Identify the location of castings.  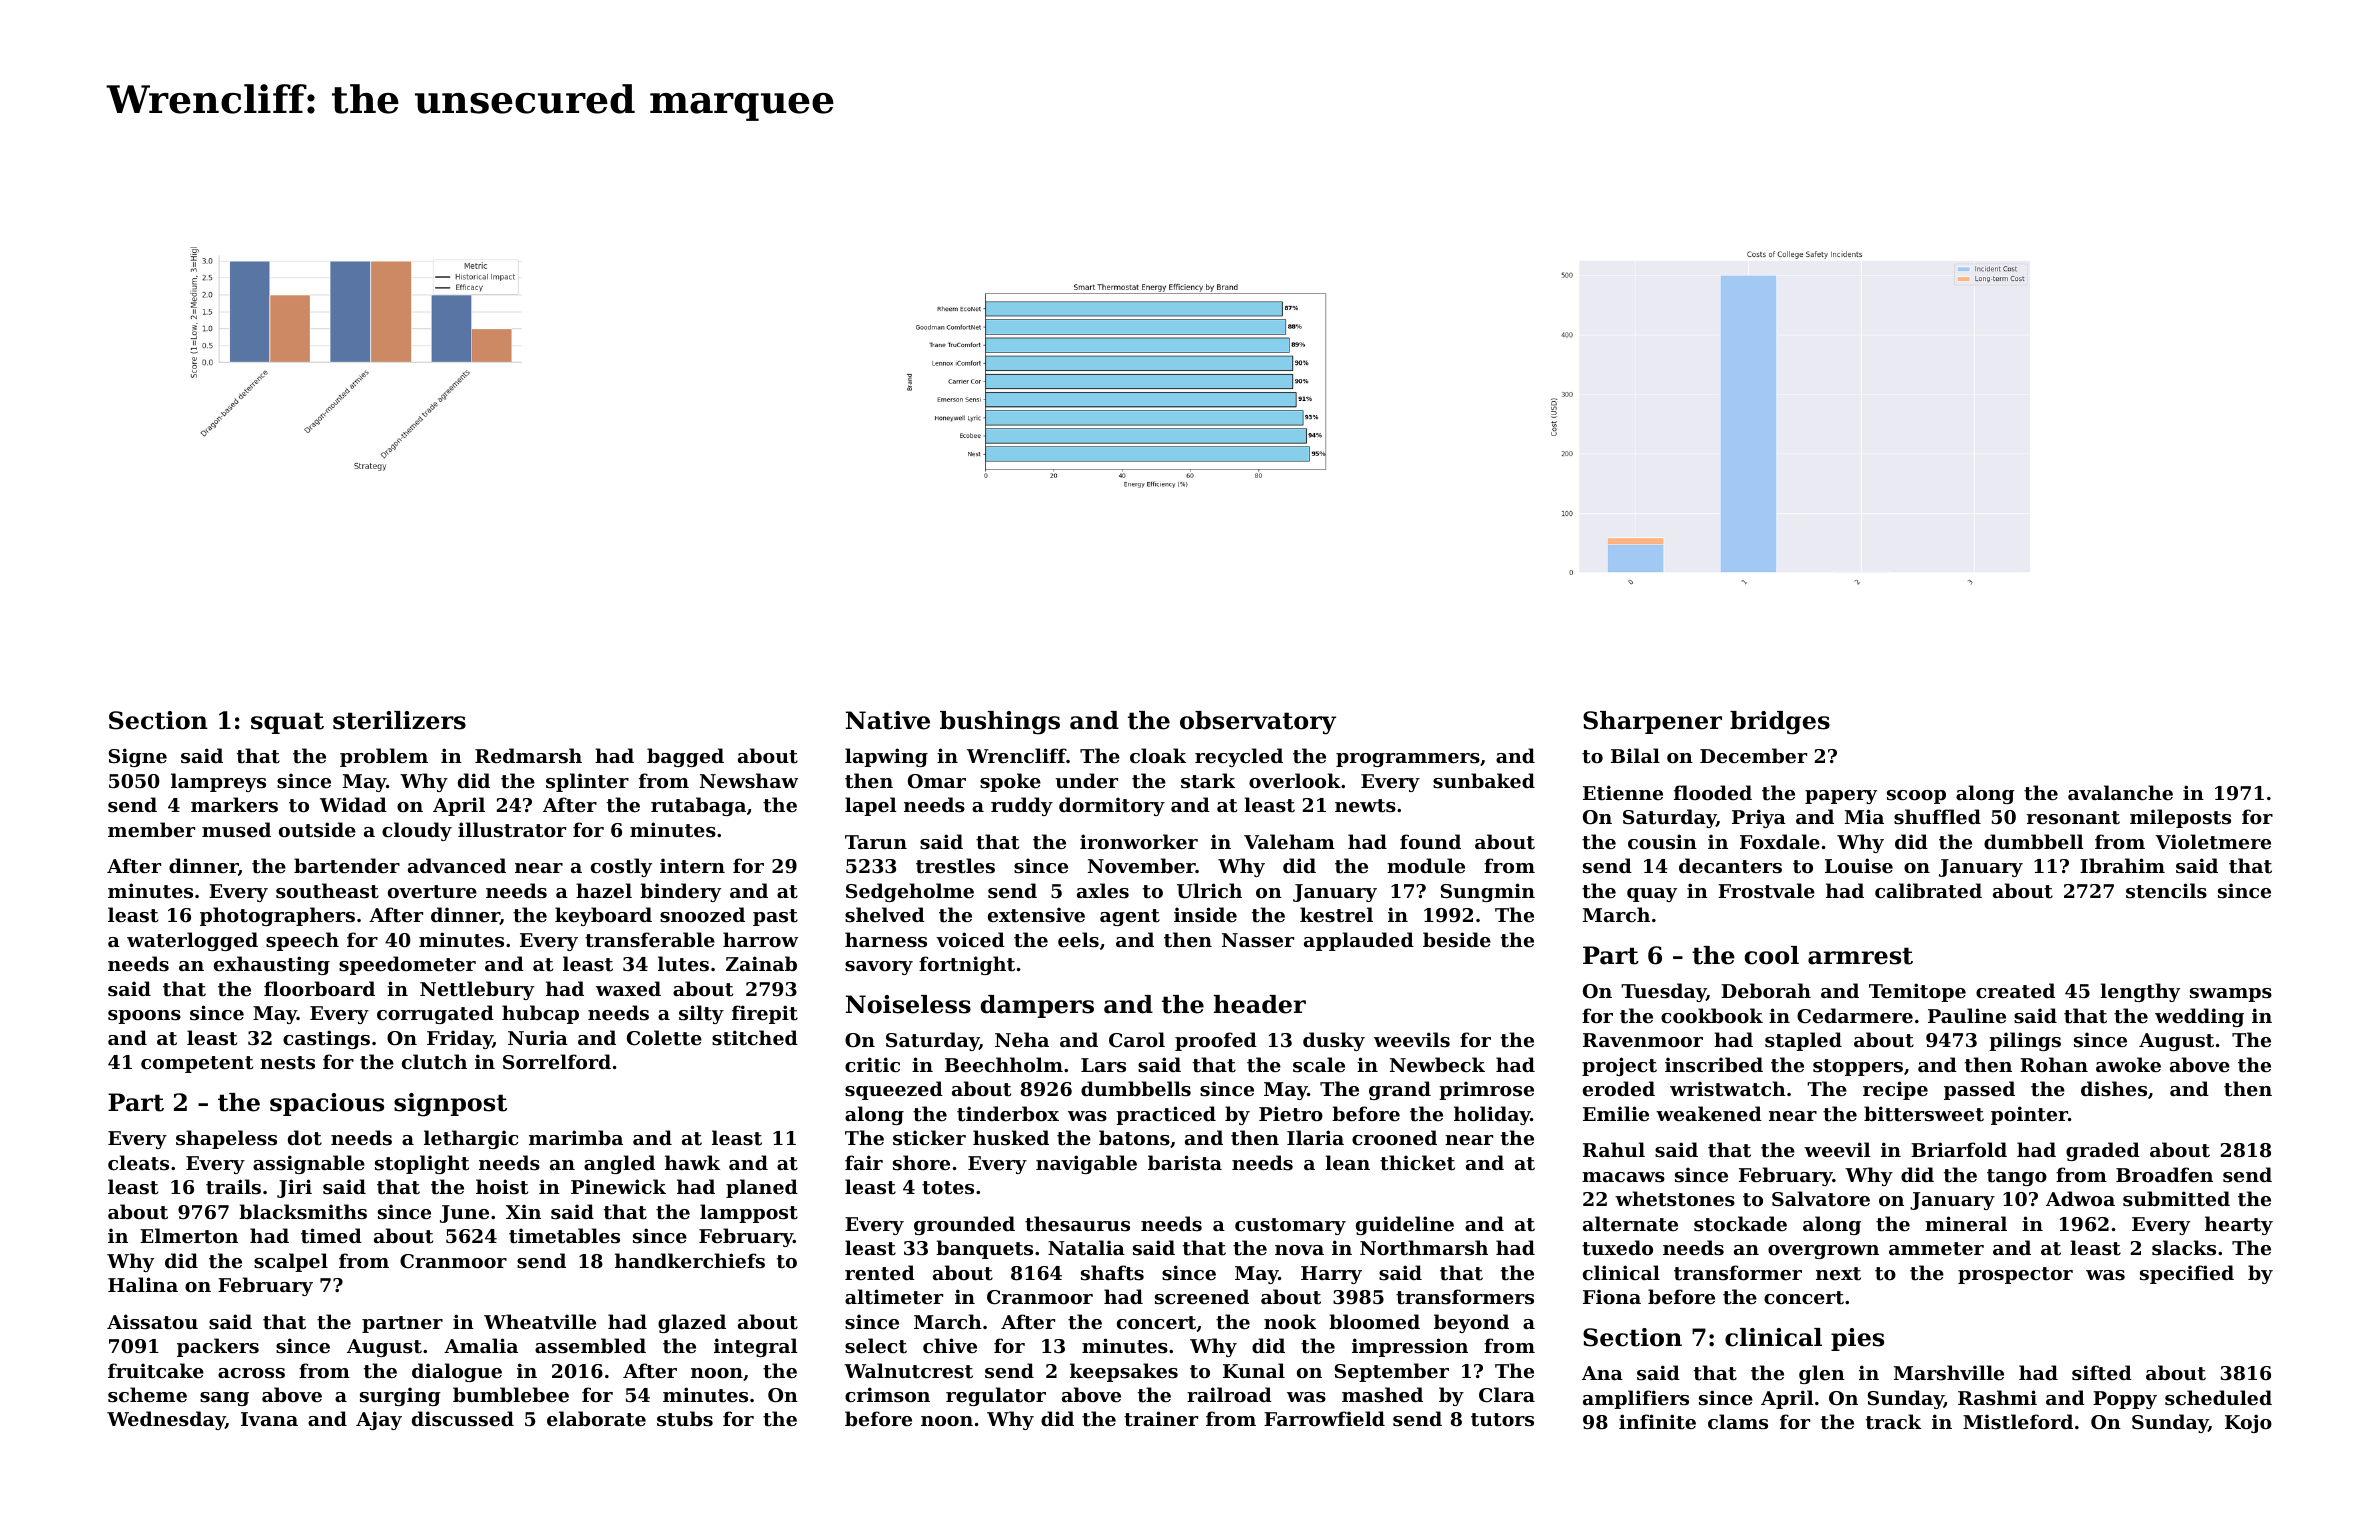
(326, 1039).
